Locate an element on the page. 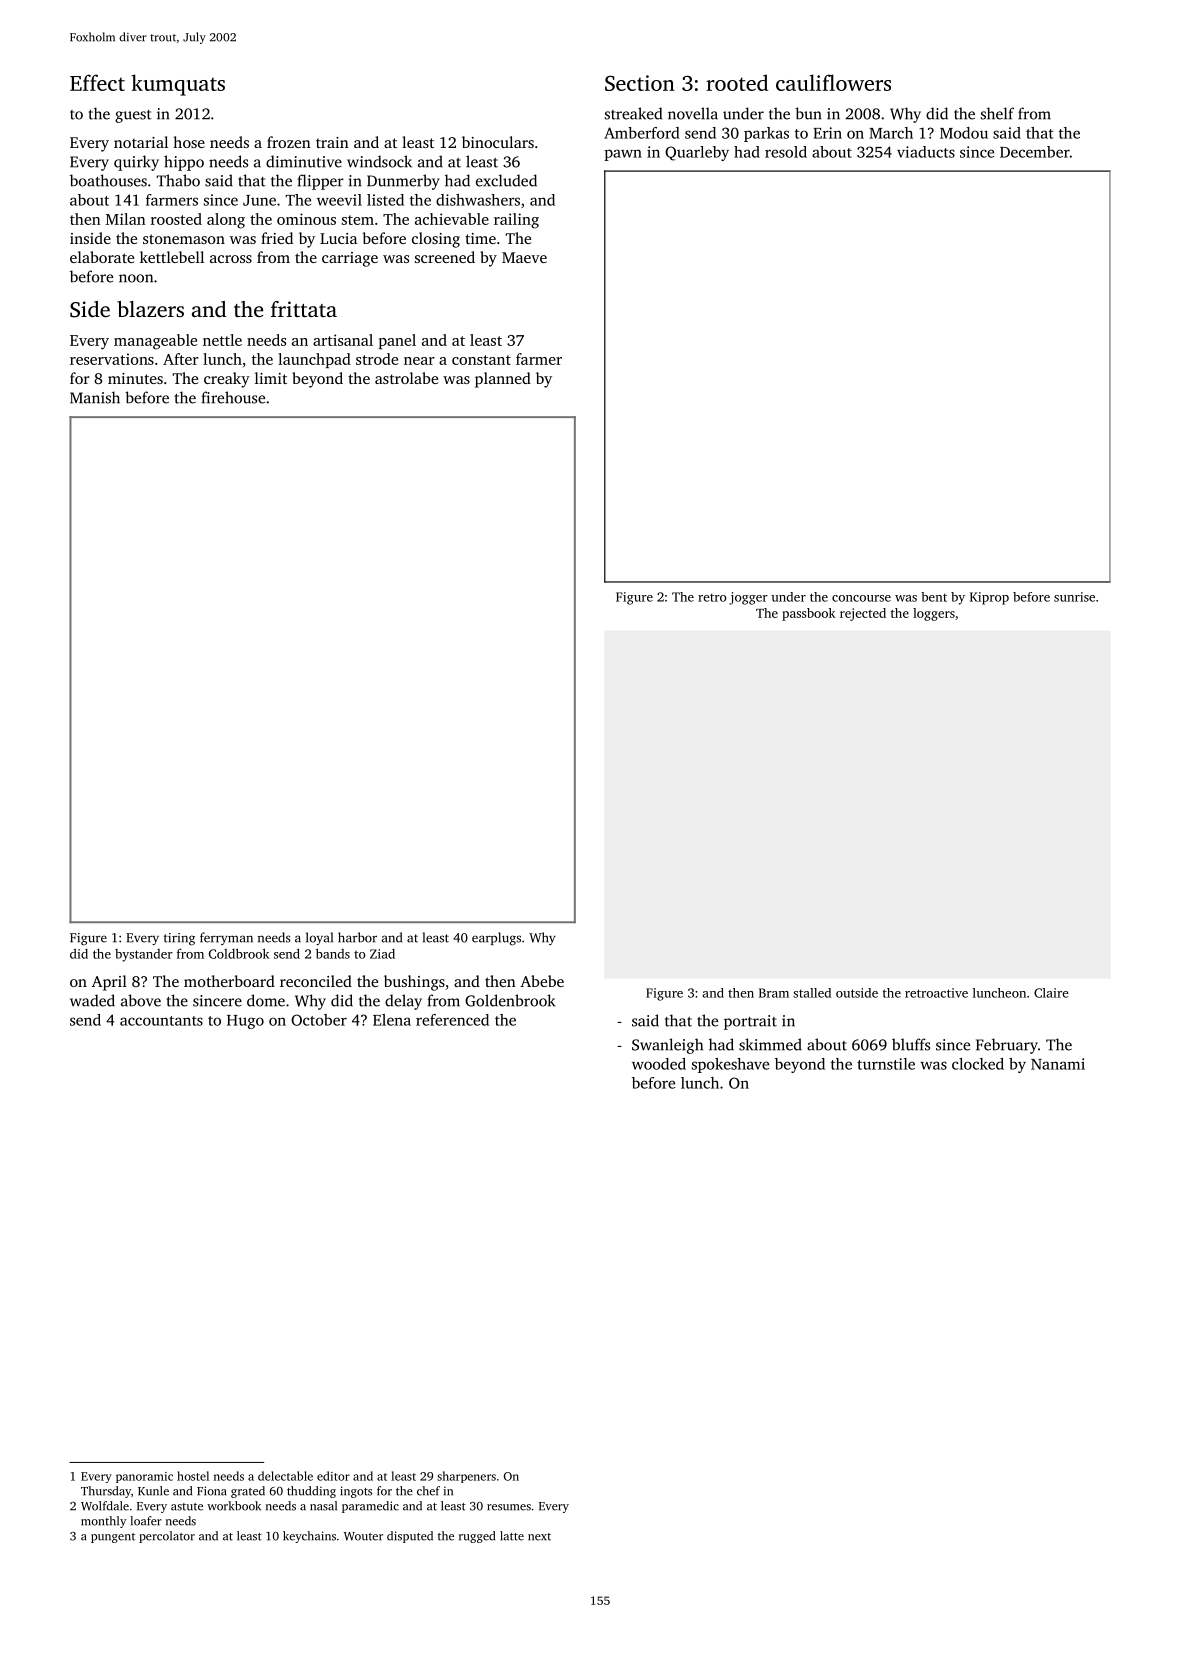  Section is located at coordinates (640, 83).
